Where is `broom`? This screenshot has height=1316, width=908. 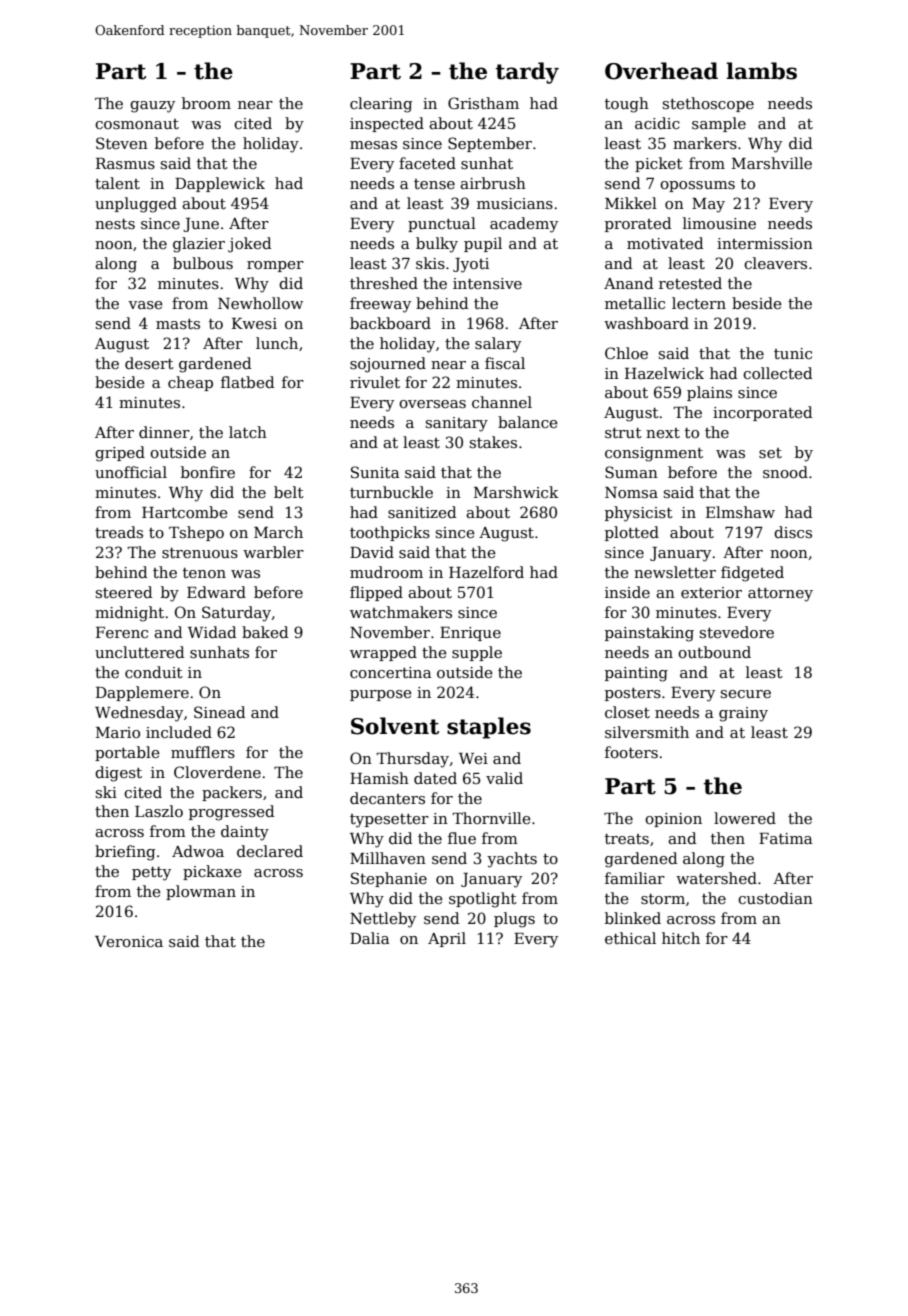
broom is located at coordinates (206, 103).
